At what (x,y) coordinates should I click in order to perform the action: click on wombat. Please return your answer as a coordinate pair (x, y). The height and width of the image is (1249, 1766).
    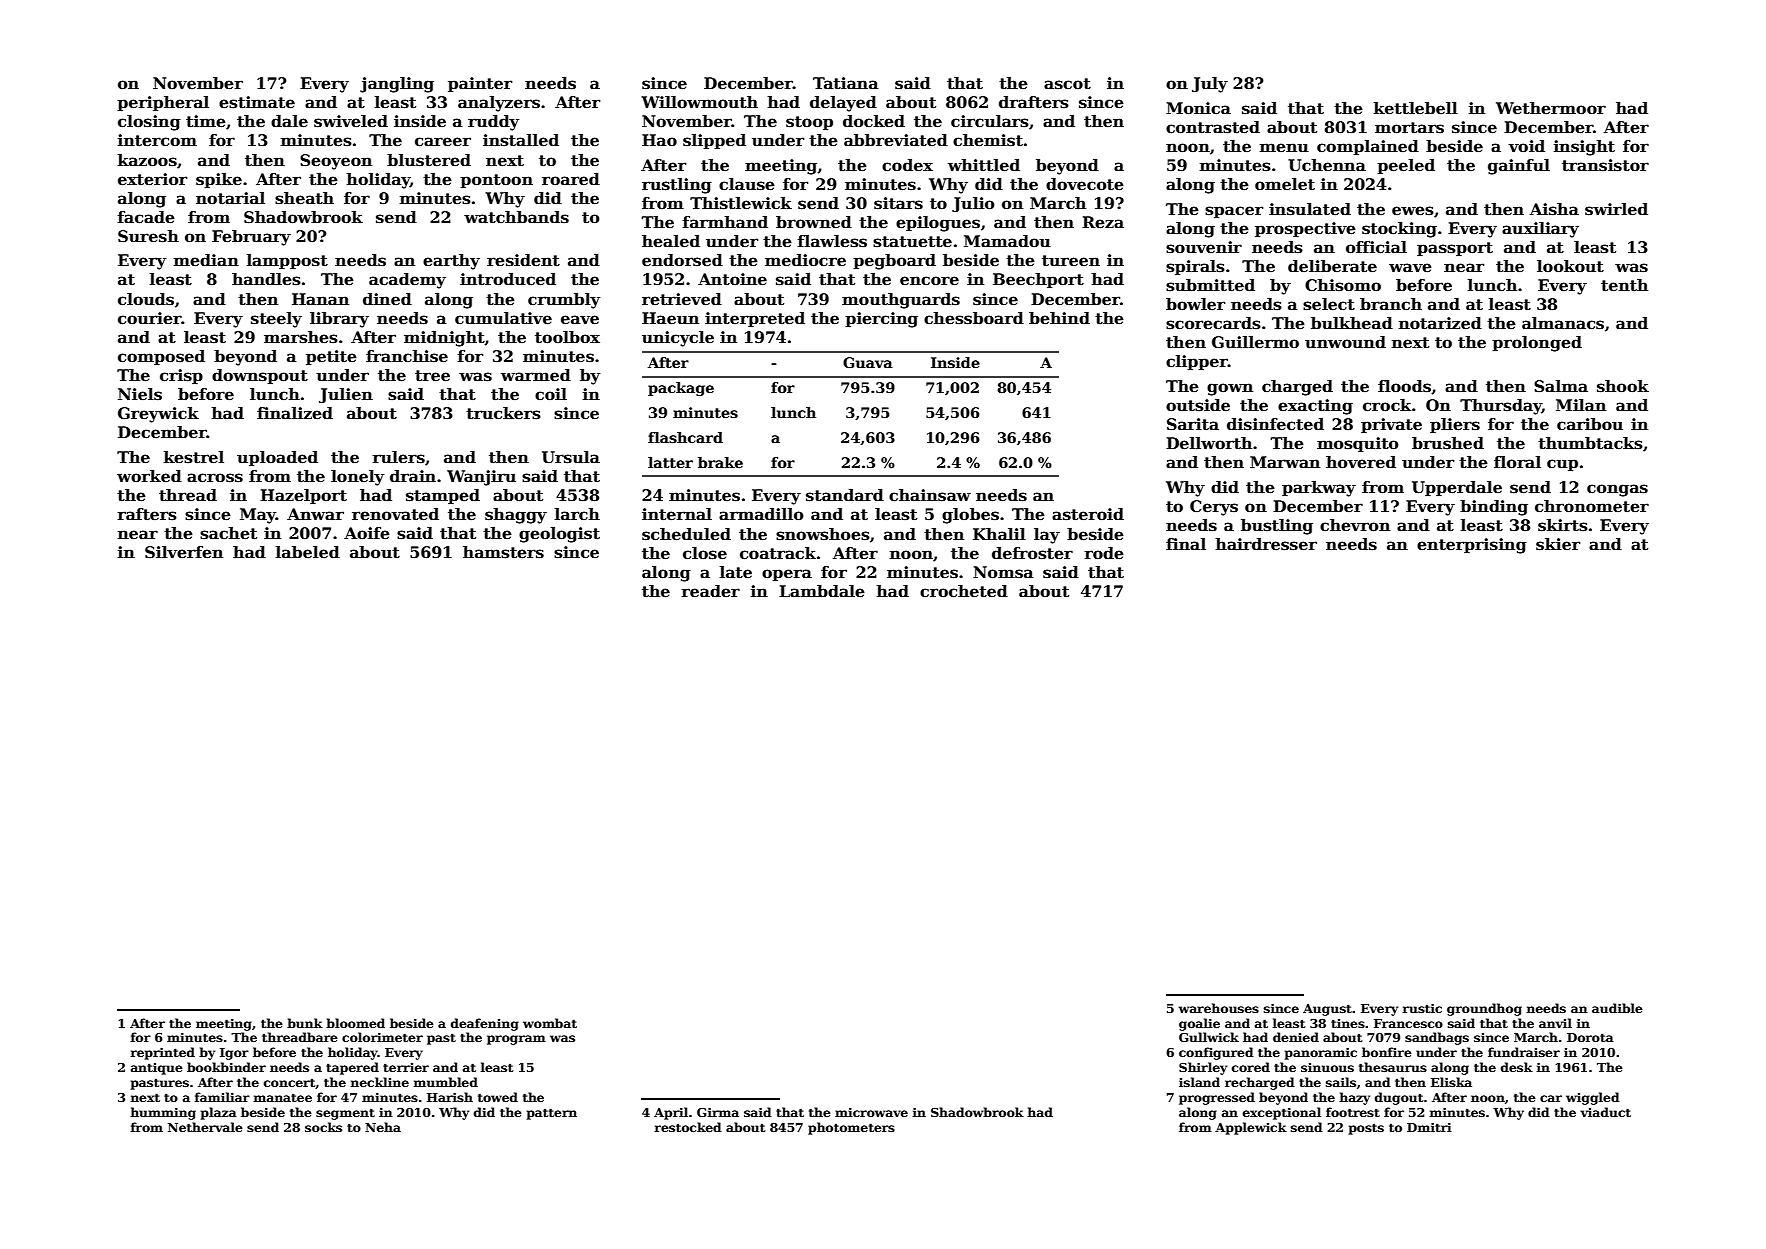
    Looking at the image, I should click on (550, 1023).
